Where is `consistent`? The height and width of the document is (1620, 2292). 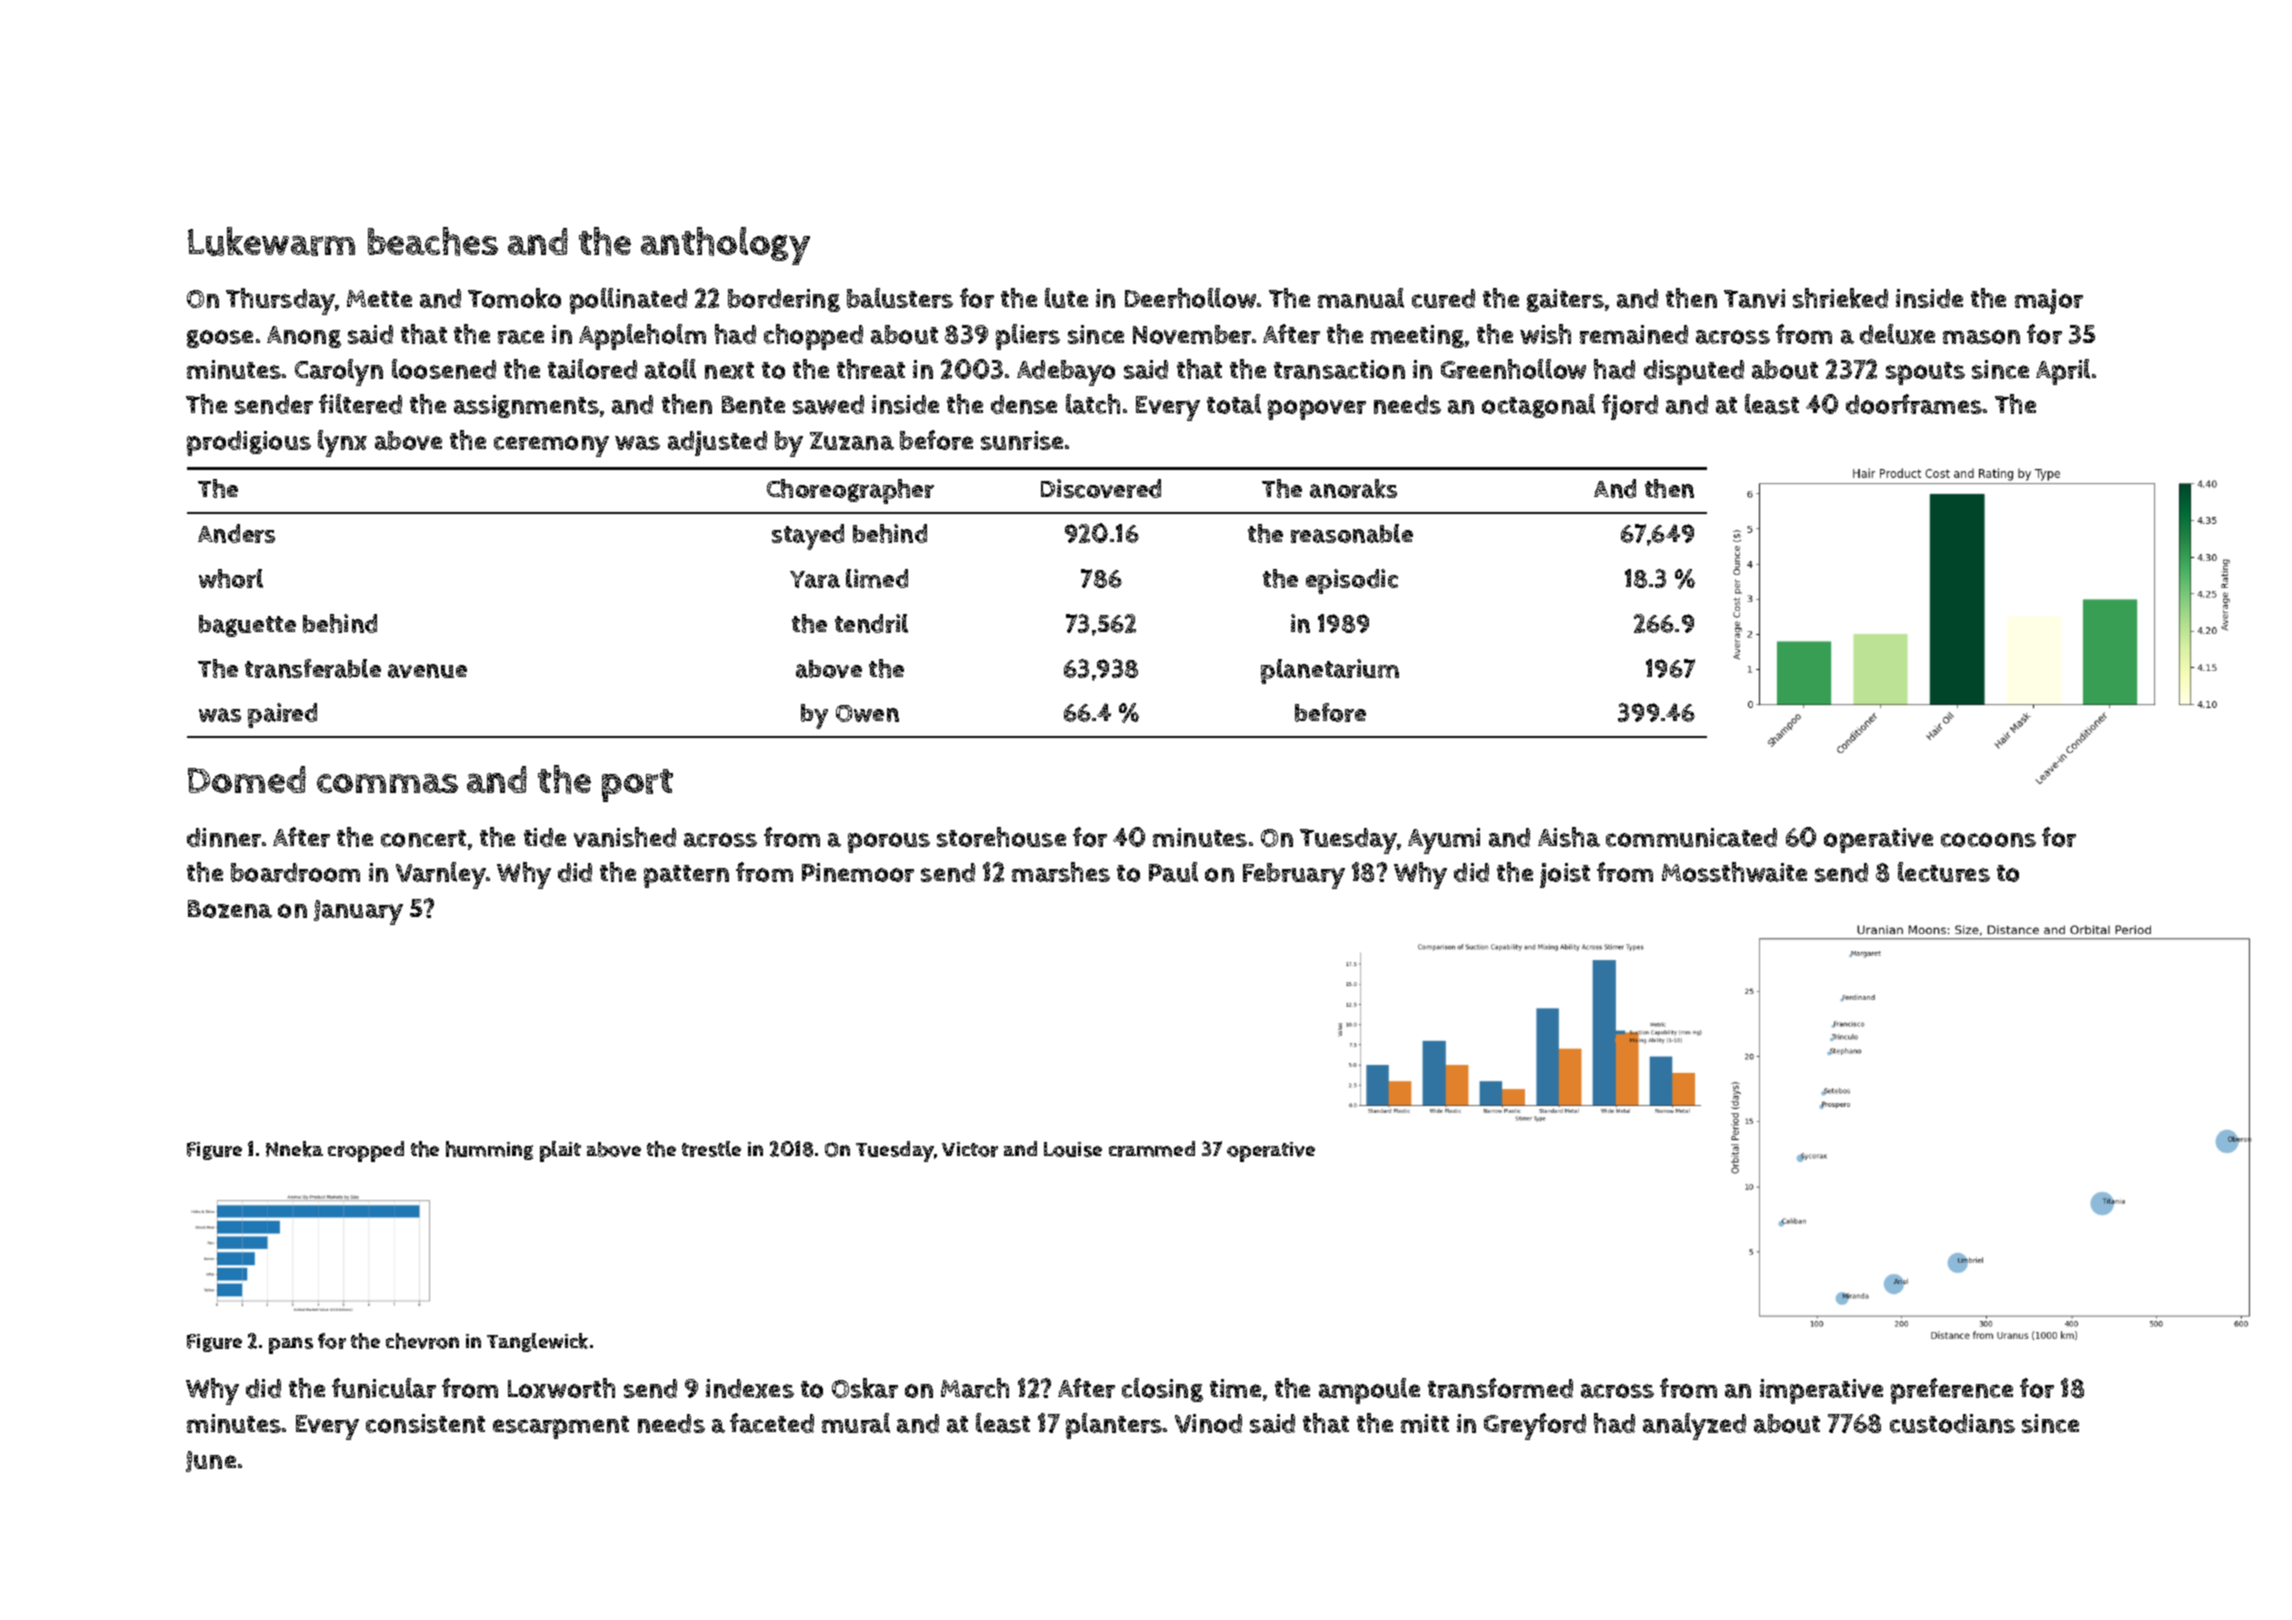
consistent is located at coordinates (425, 1423).
